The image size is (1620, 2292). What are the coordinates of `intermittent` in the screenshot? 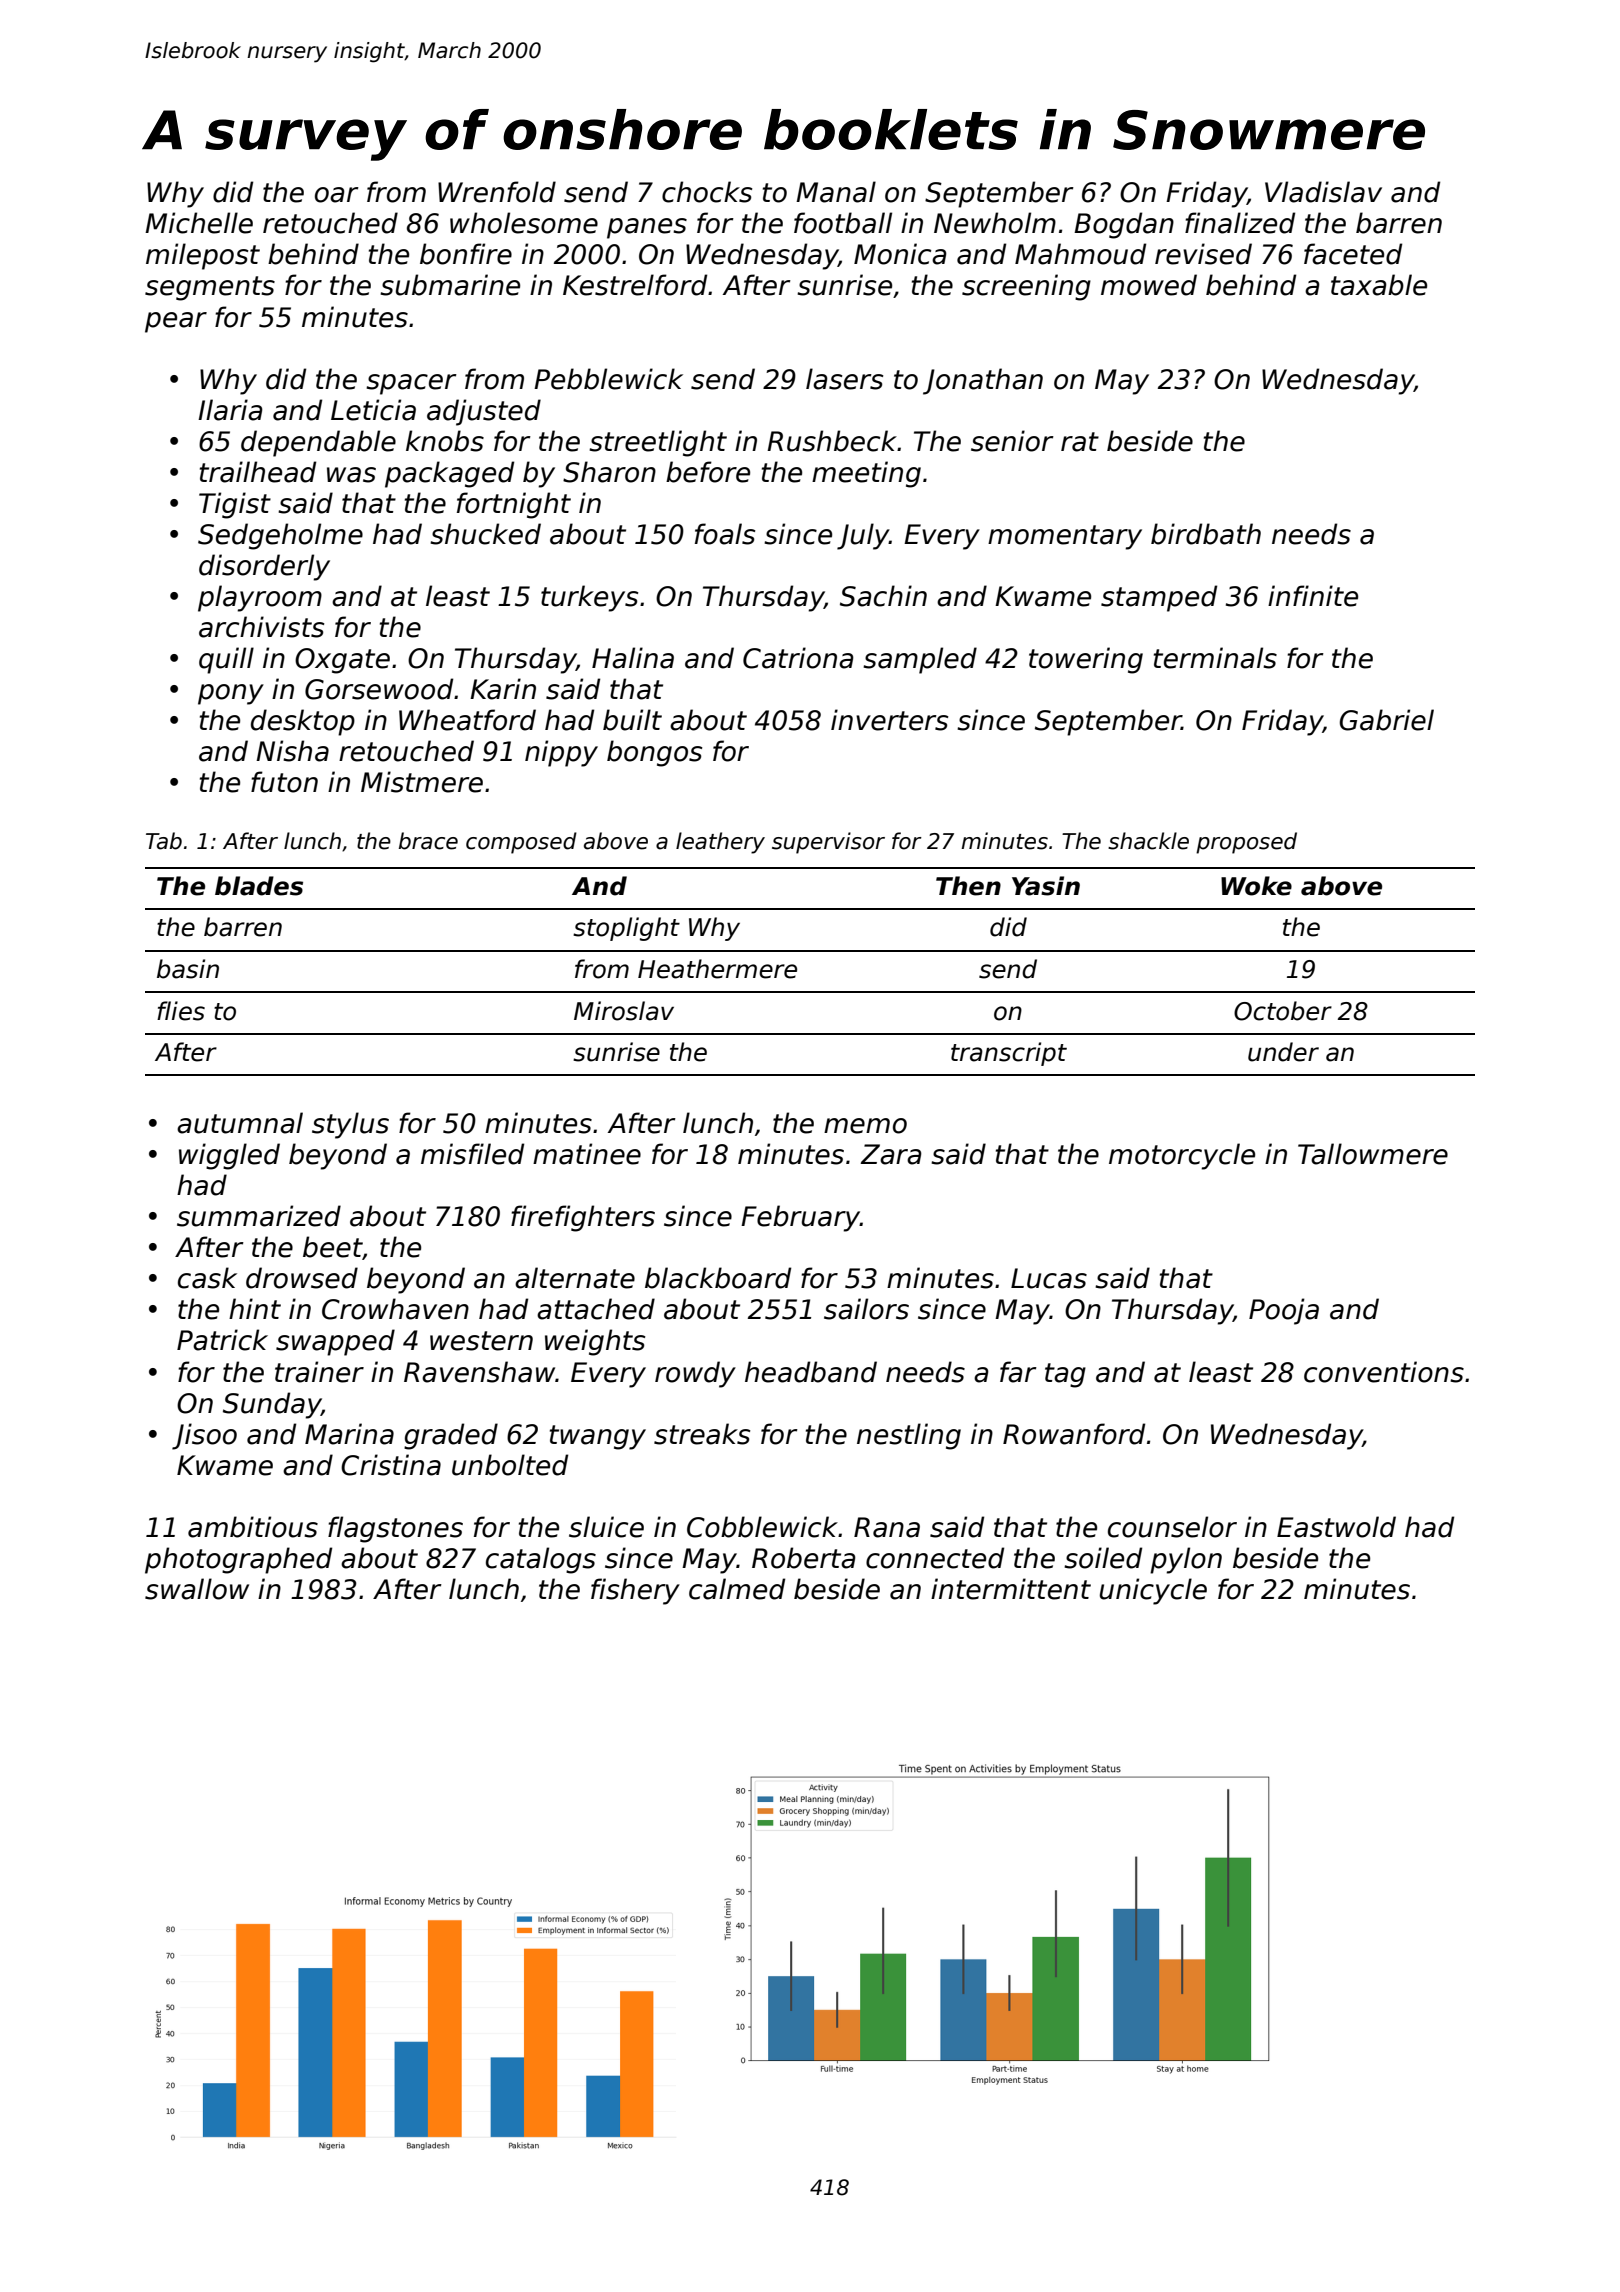 It's located at (1011, 1589).
